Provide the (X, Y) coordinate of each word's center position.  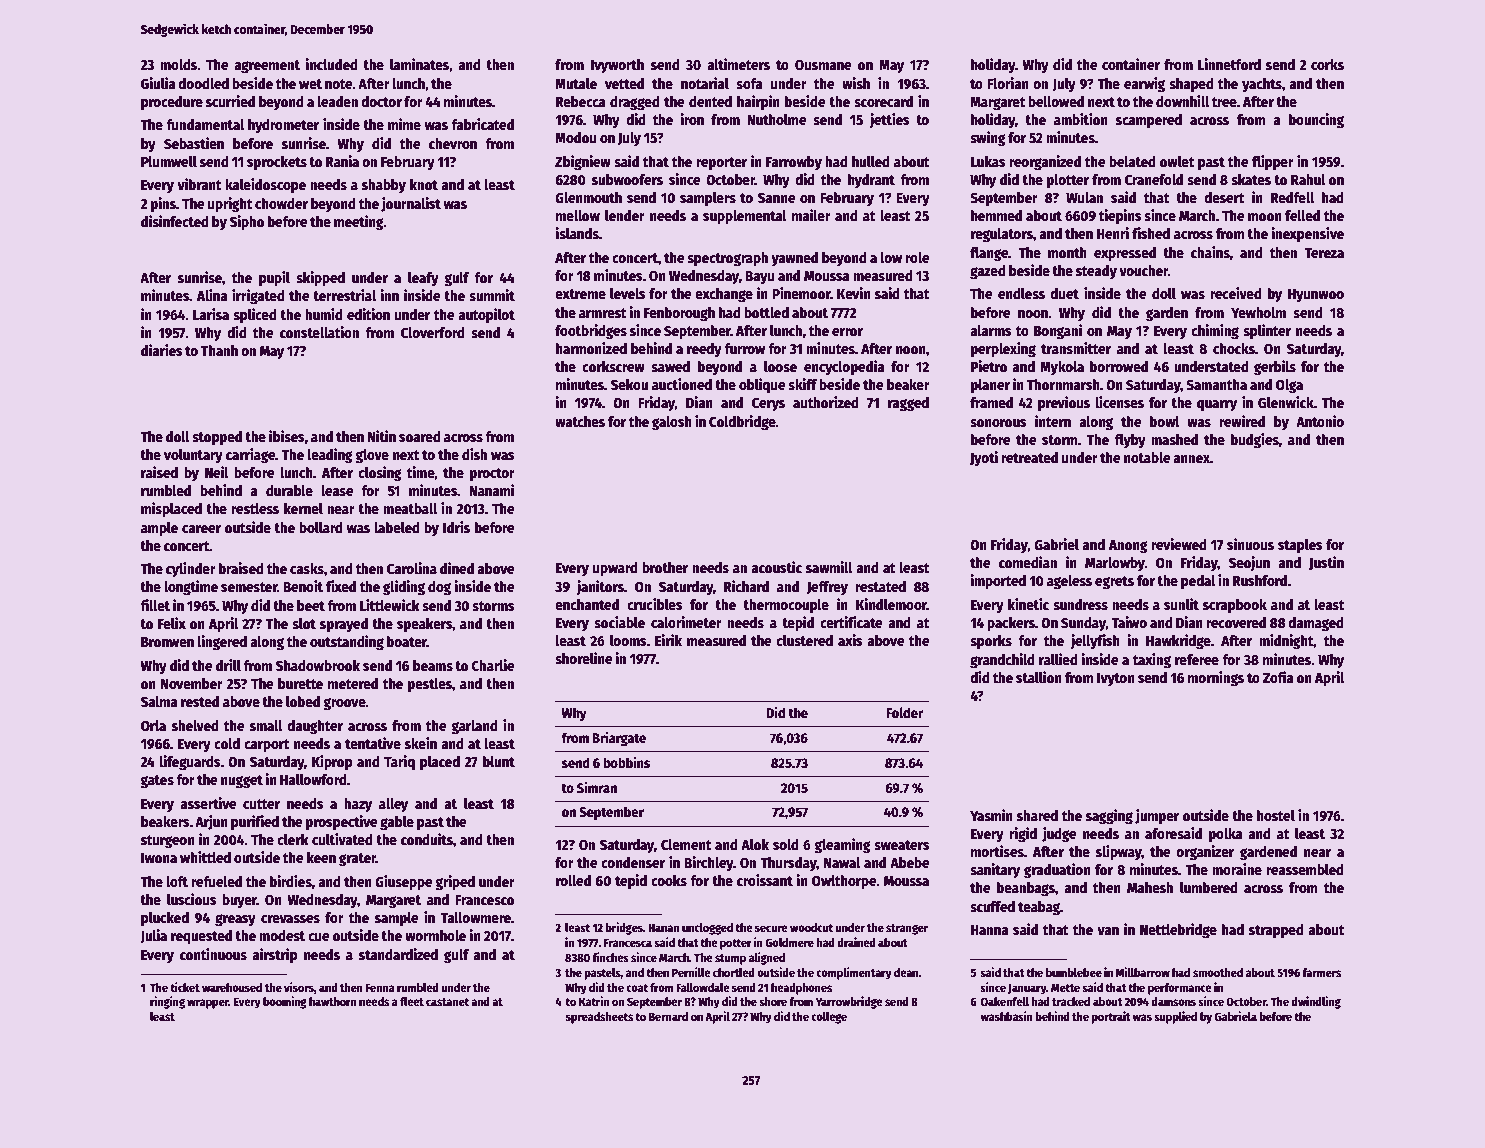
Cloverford (433, 332)
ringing (167, 1002)
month (1067, 252)
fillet (155, 605)
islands (577, 233)
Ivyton (1116, 679)
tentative (373, 743)
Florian (1008, 83)
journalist (411, 204)
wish (856, 83)
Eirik (668, 640)
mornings (1216, 678)
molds (178, 64)
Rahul (1308, 179)
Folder (904, 712)
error (847, 332)
